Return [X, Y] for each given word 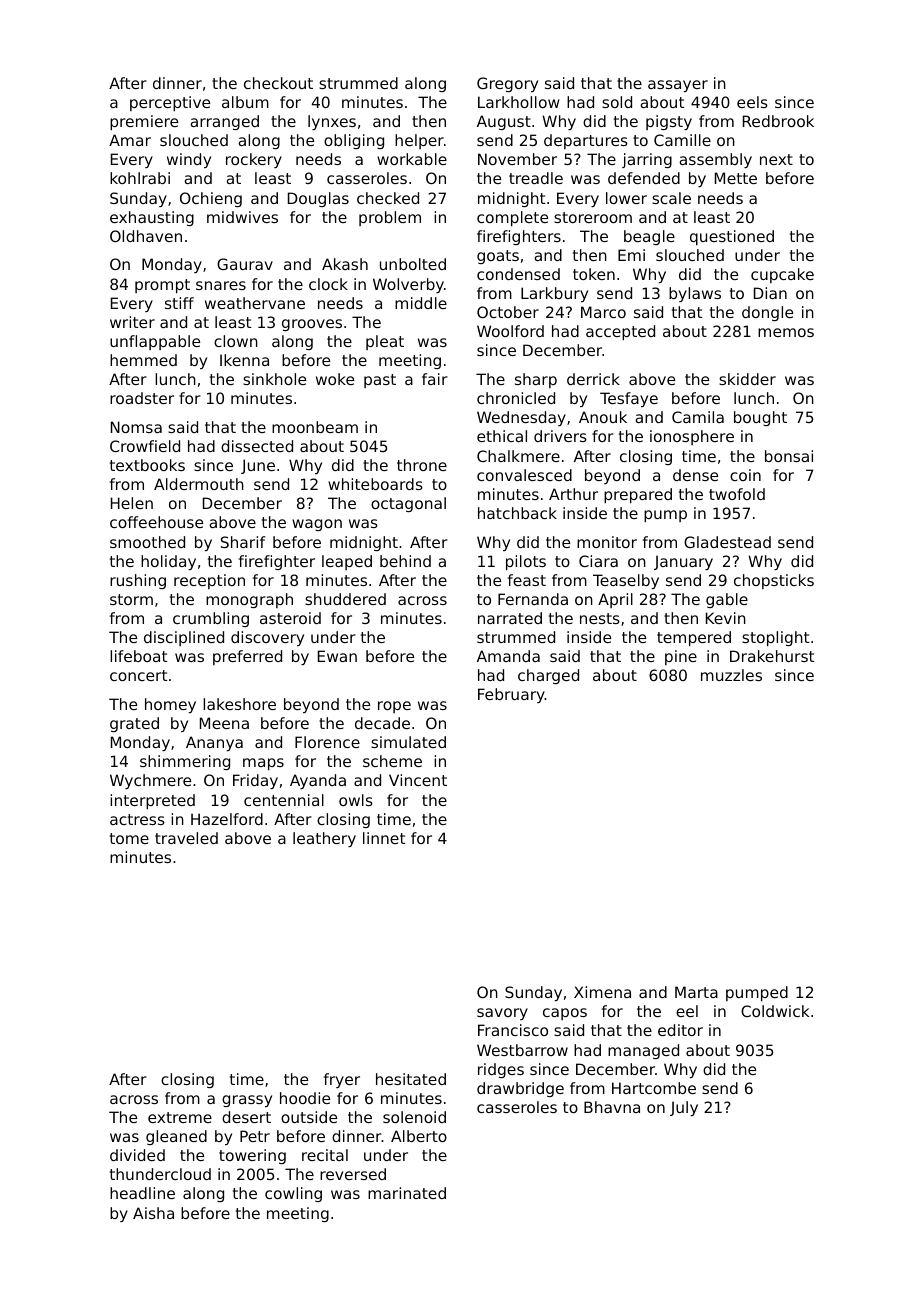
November [517, 159]
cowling [293, 1194]
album [245, 102]
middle [421, 303]
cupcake [782, 275]
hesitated [411, 1079]
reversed [353, 1174]
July [684, 1108]
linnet [384, 838]
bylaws [695, 294]
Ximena [602, 992]
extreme [180, 1117]
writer [132, 322]
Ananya [214, 743]
